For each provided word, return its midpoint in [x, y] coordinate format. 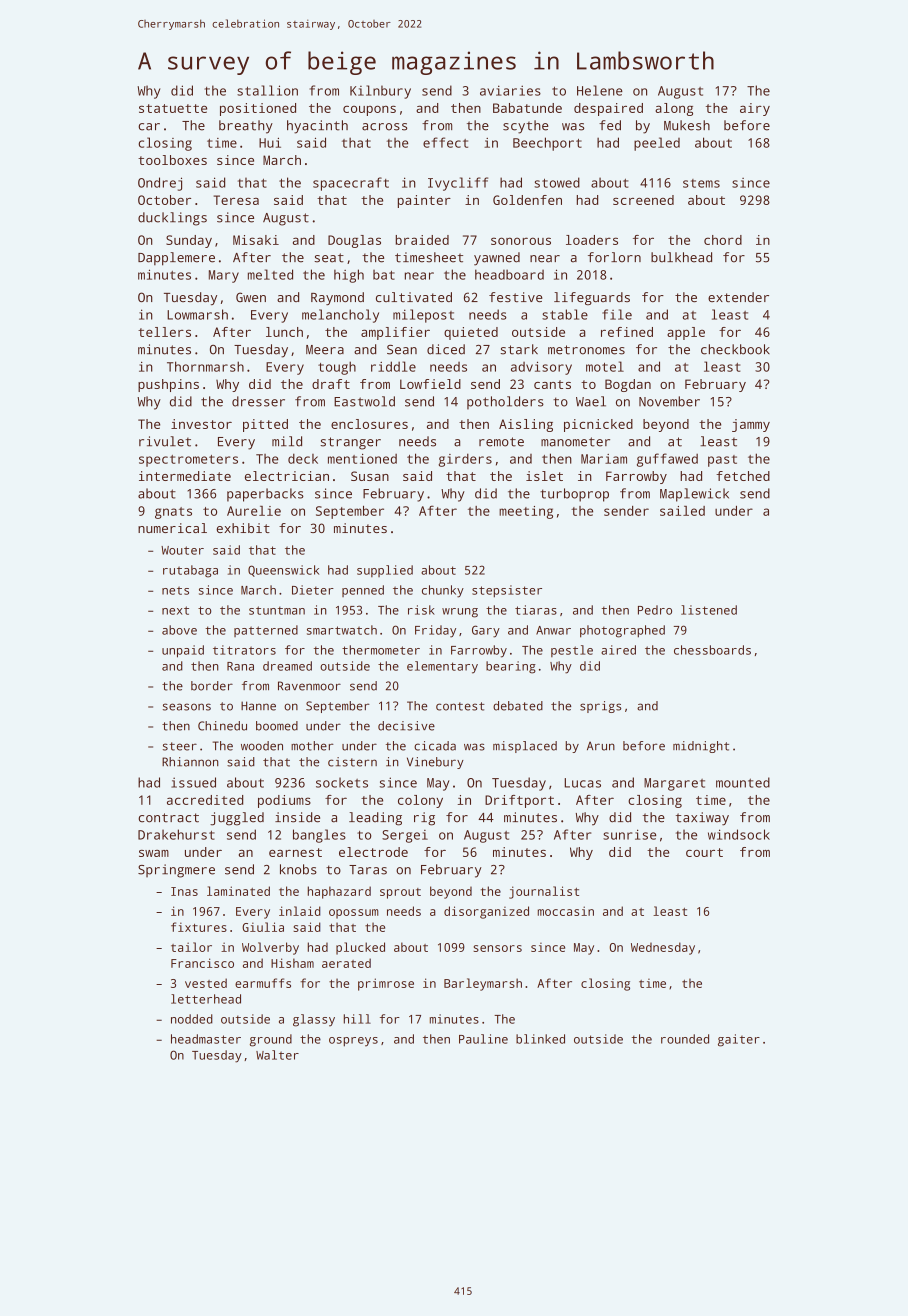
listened [709, 610]
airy [755, 109]
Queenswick [283, 571]
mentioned [362, 459]
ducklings [172, 219]
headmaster [206, 1039]
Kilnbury [380, 92]
